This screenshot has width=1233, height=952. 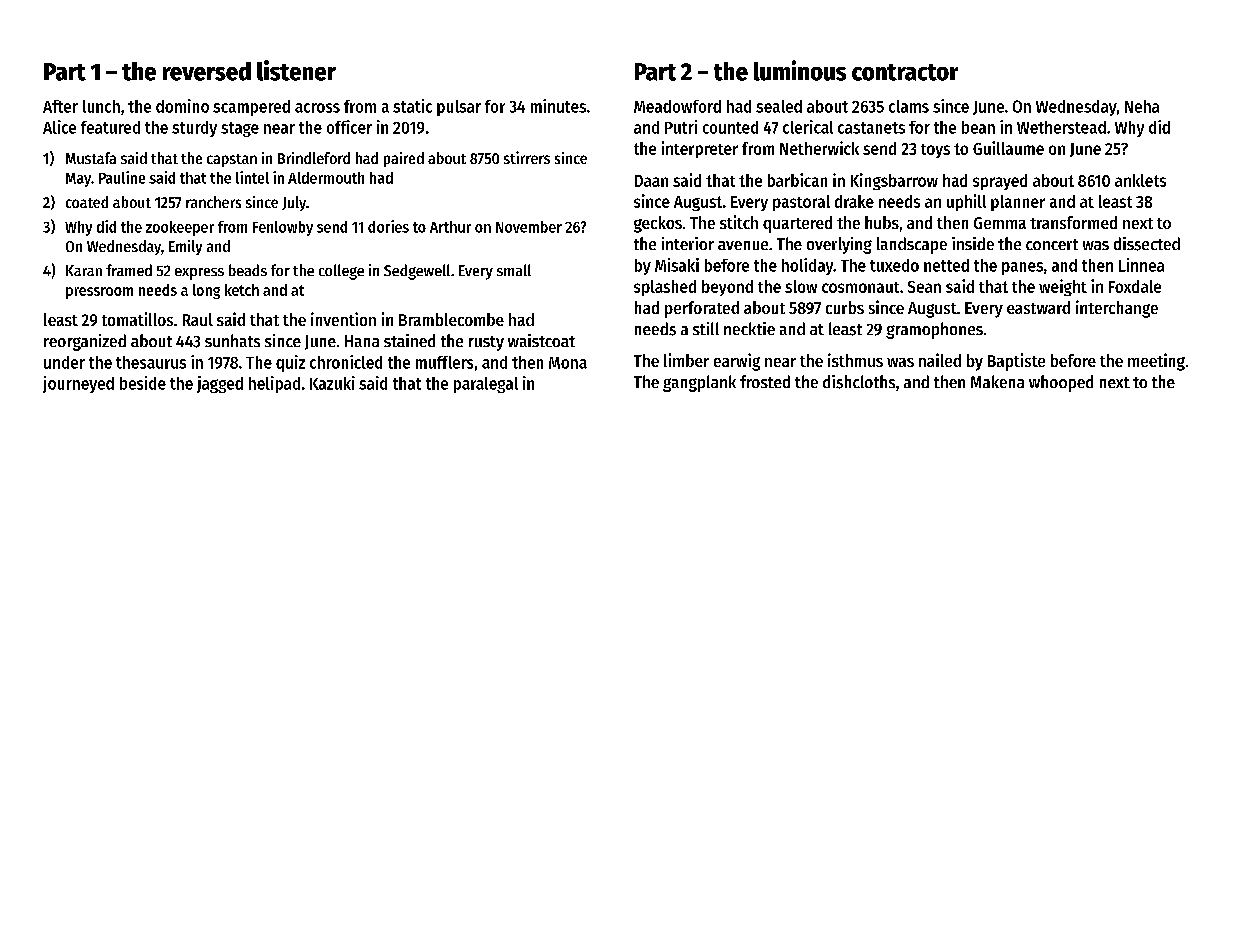 What do you see at coordinates (700, 149) in the screenshot?
I see `interpreter` at bounding box center [700, 149].
